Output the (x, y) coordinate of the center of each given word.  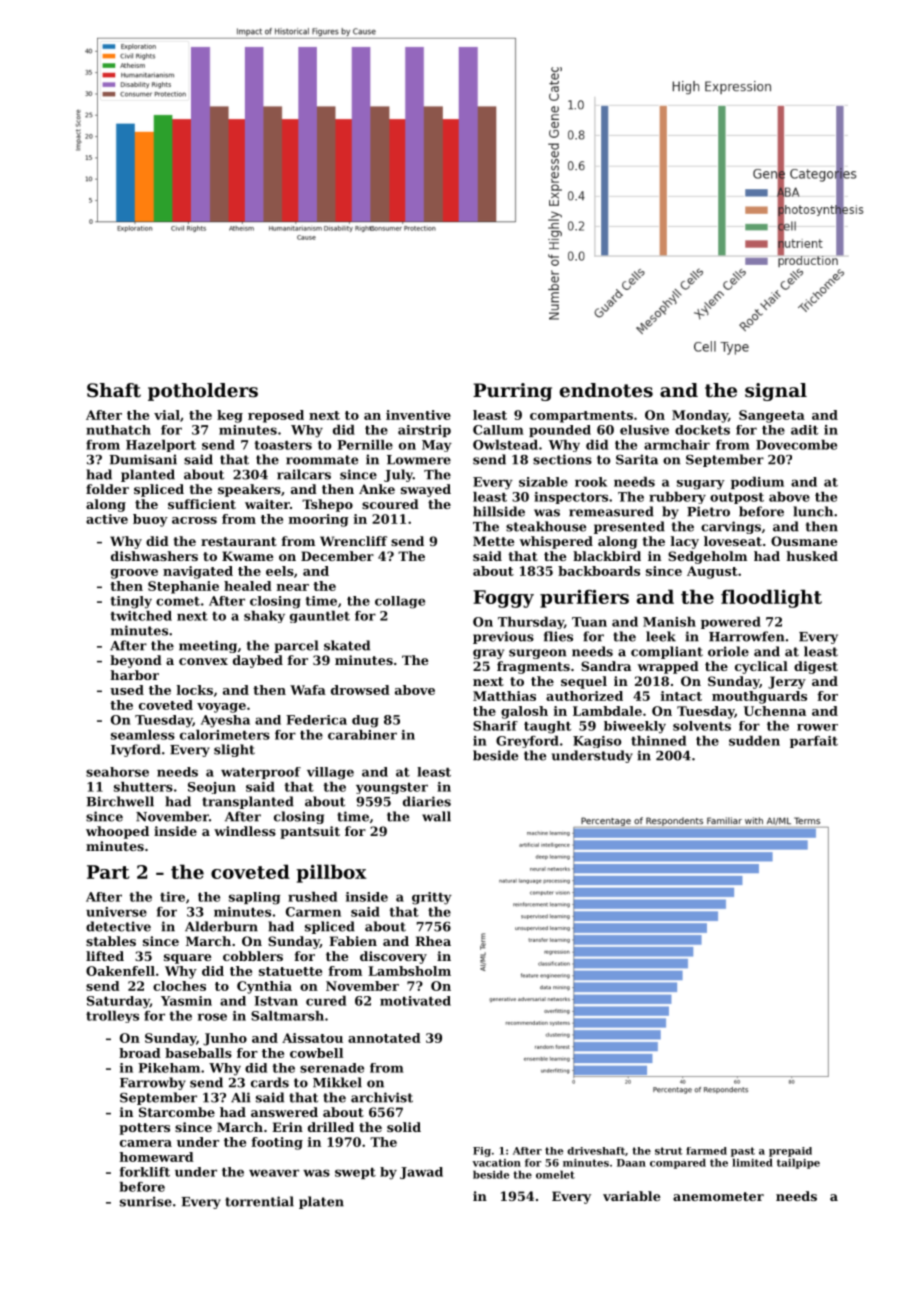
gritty (432, 898)
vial (167, 415)
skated (347, 645)
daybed (258, 661)
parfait (814, 742)
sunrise (146, 1201)
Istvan (276, 1001)
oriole (728, 651)
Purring (512, 392)
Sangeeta (772, 416)
